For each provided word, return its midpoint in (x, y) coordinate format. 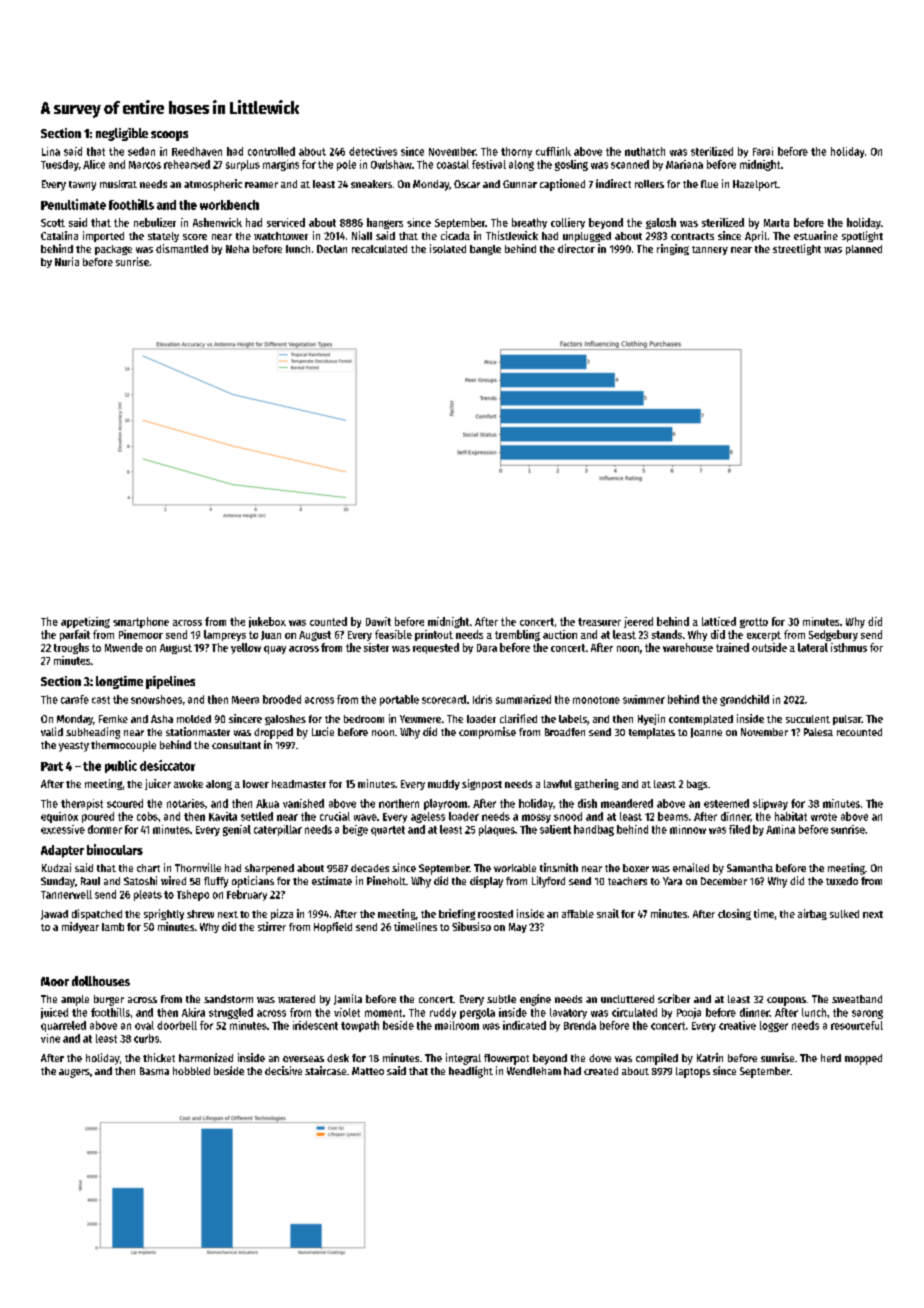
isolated (448, 248)
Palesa (818, 732)
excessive (63, 829)
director (576, 248)
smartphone (141, 622)
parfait (75, 635)
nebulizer (155, 222)
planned (864, 250)
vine (50, 1038)
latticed (719, 621)
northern (399, 803)
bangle (485, 250)
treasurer (599, 622)
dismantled (182, 248)
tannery (710, 250)
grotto (754, 623)
